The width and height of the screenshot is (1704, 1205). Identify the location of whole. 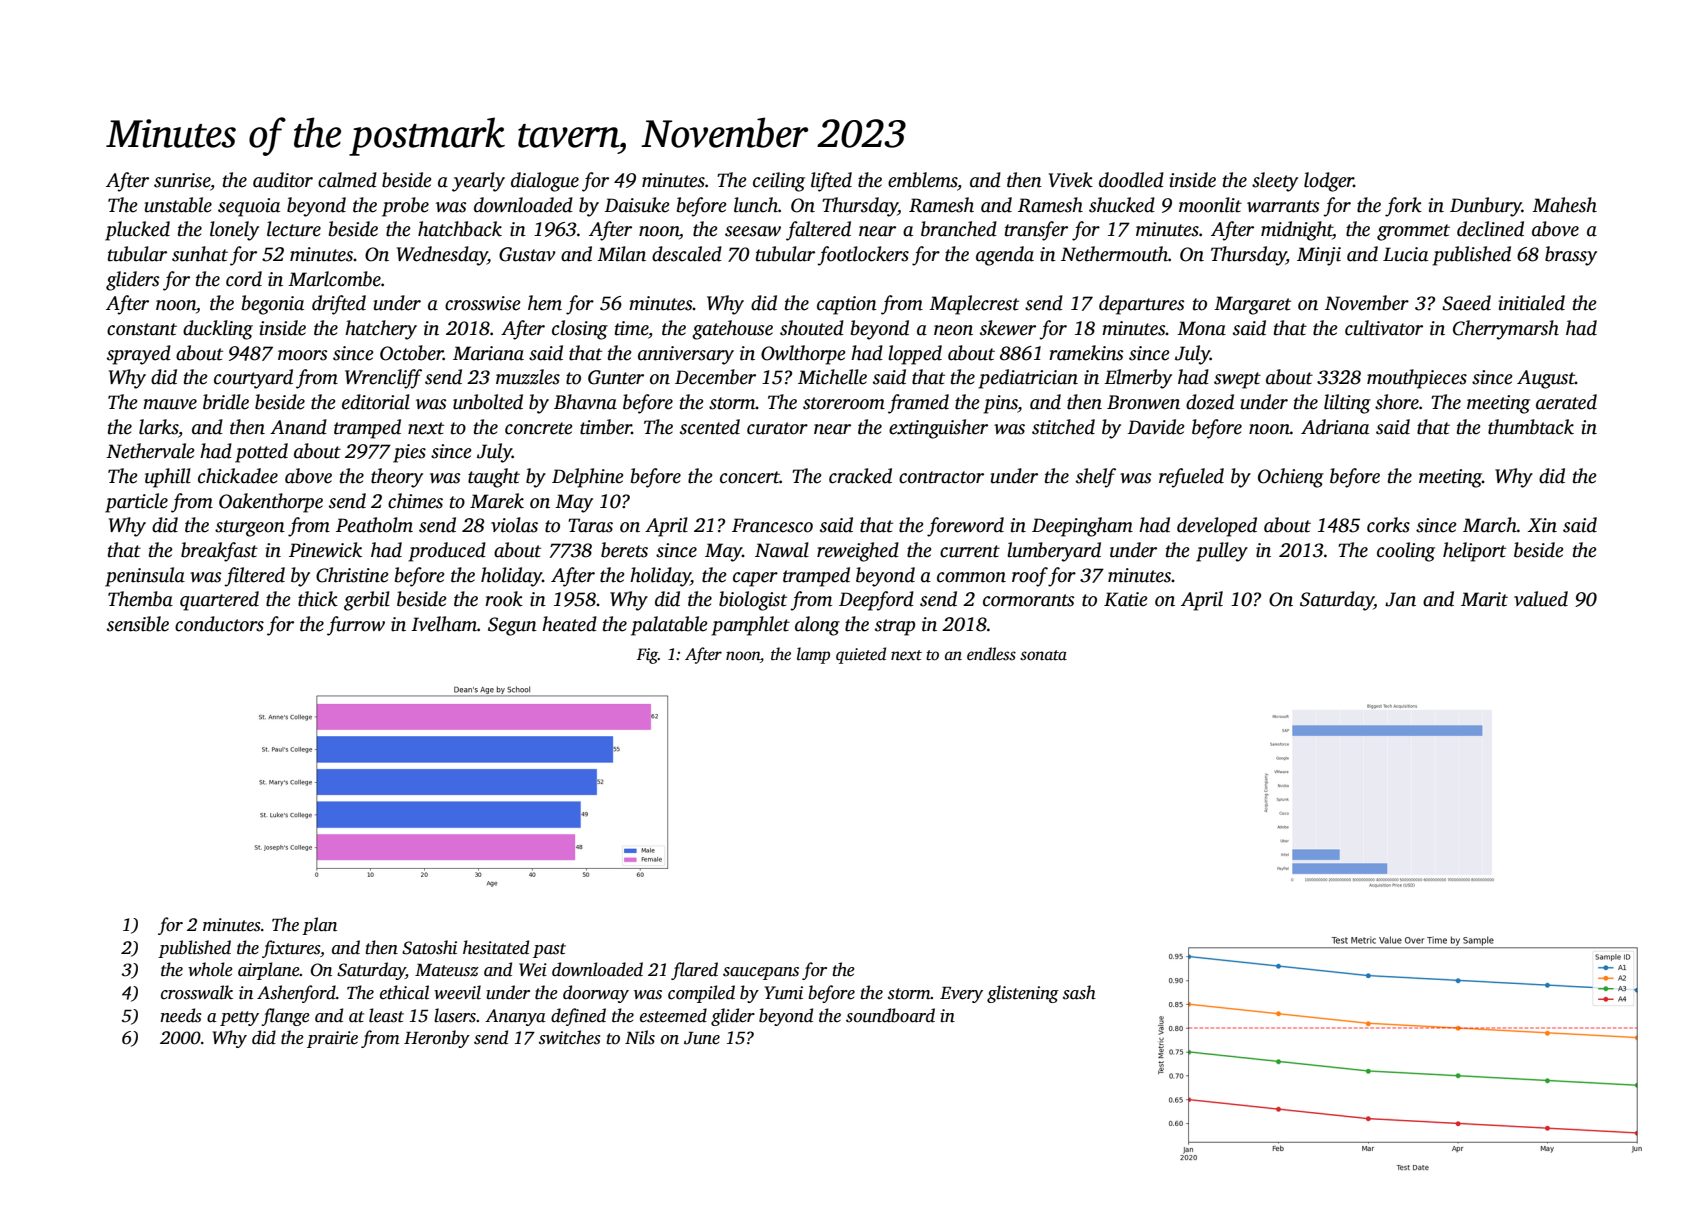
(210, 969).
